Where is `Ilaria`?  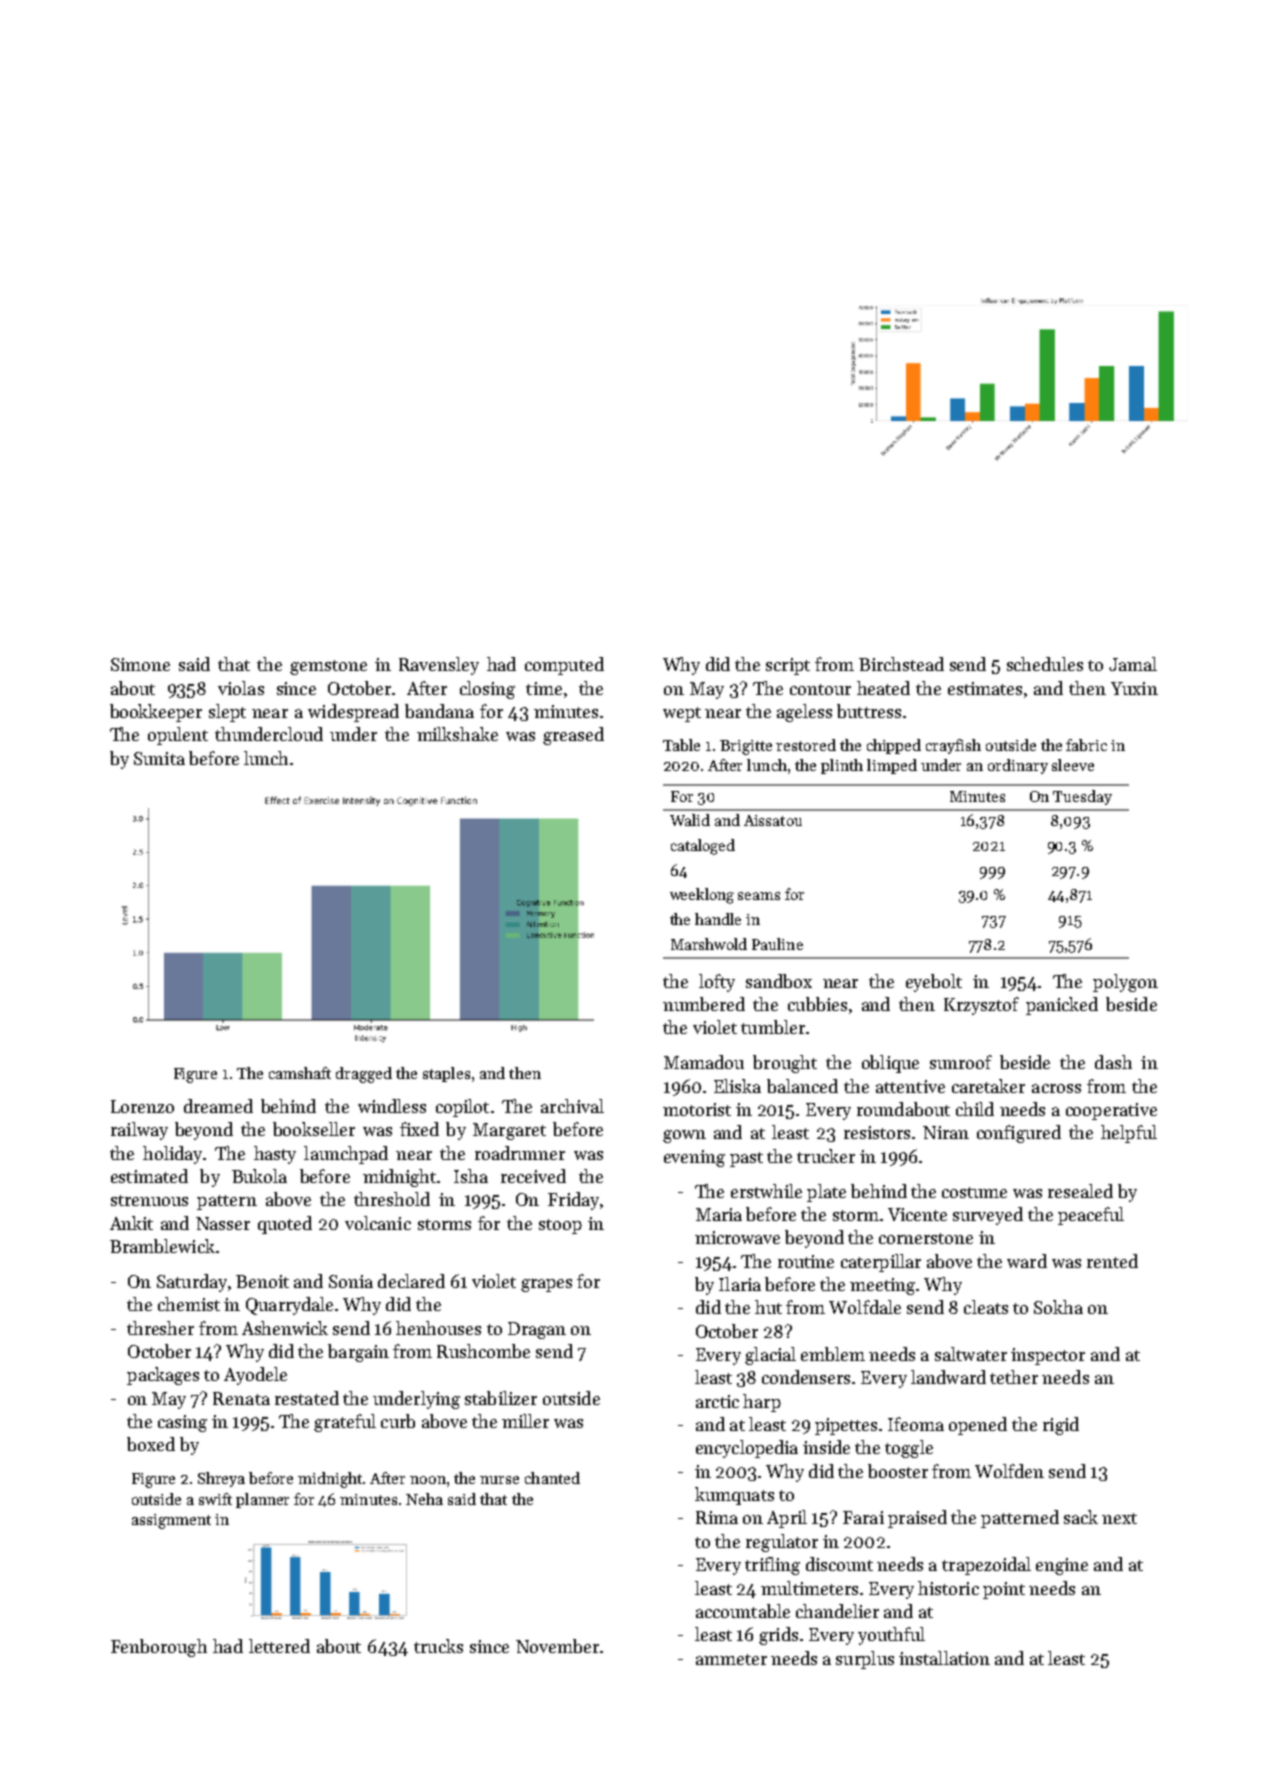
Ilaria is located at coordinates (740, 1284).
